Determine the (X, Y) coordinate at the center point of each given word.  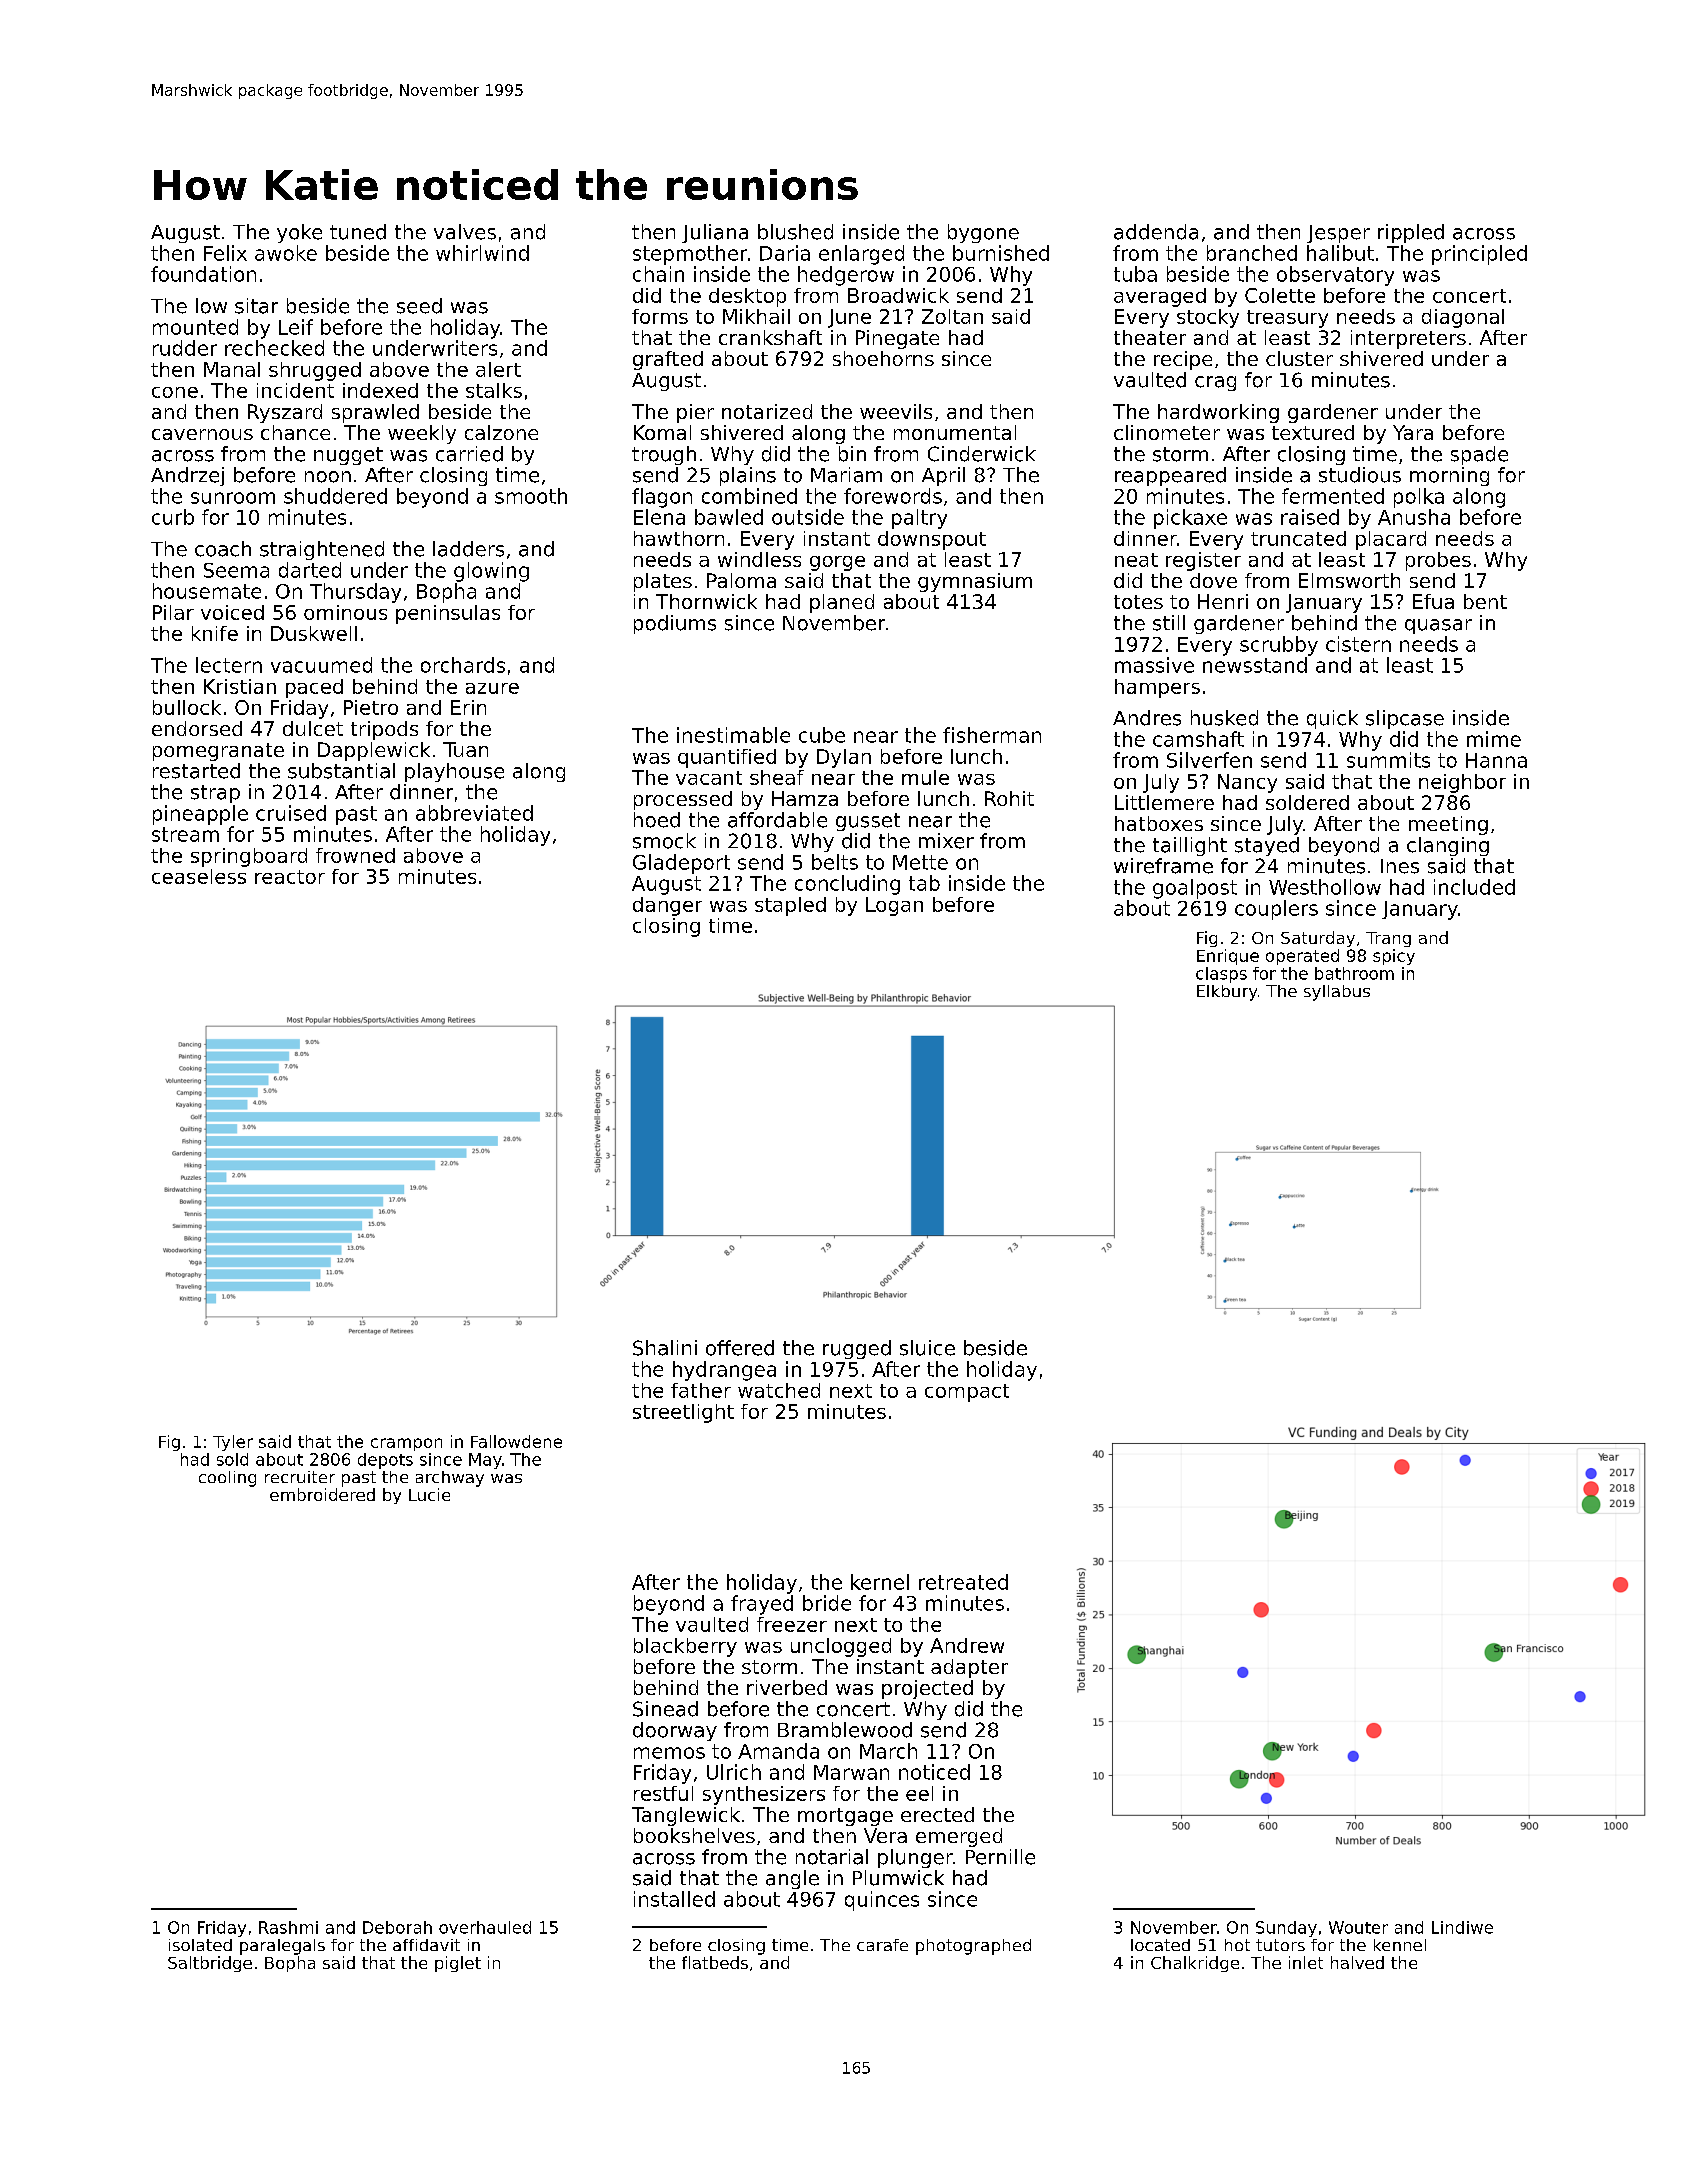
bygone (983, 233)
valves (465, 232)
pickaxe (1190, 519)
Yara (1413, 432)
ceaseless (199, 876)
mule (925, 777)
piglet (458, 1964)
